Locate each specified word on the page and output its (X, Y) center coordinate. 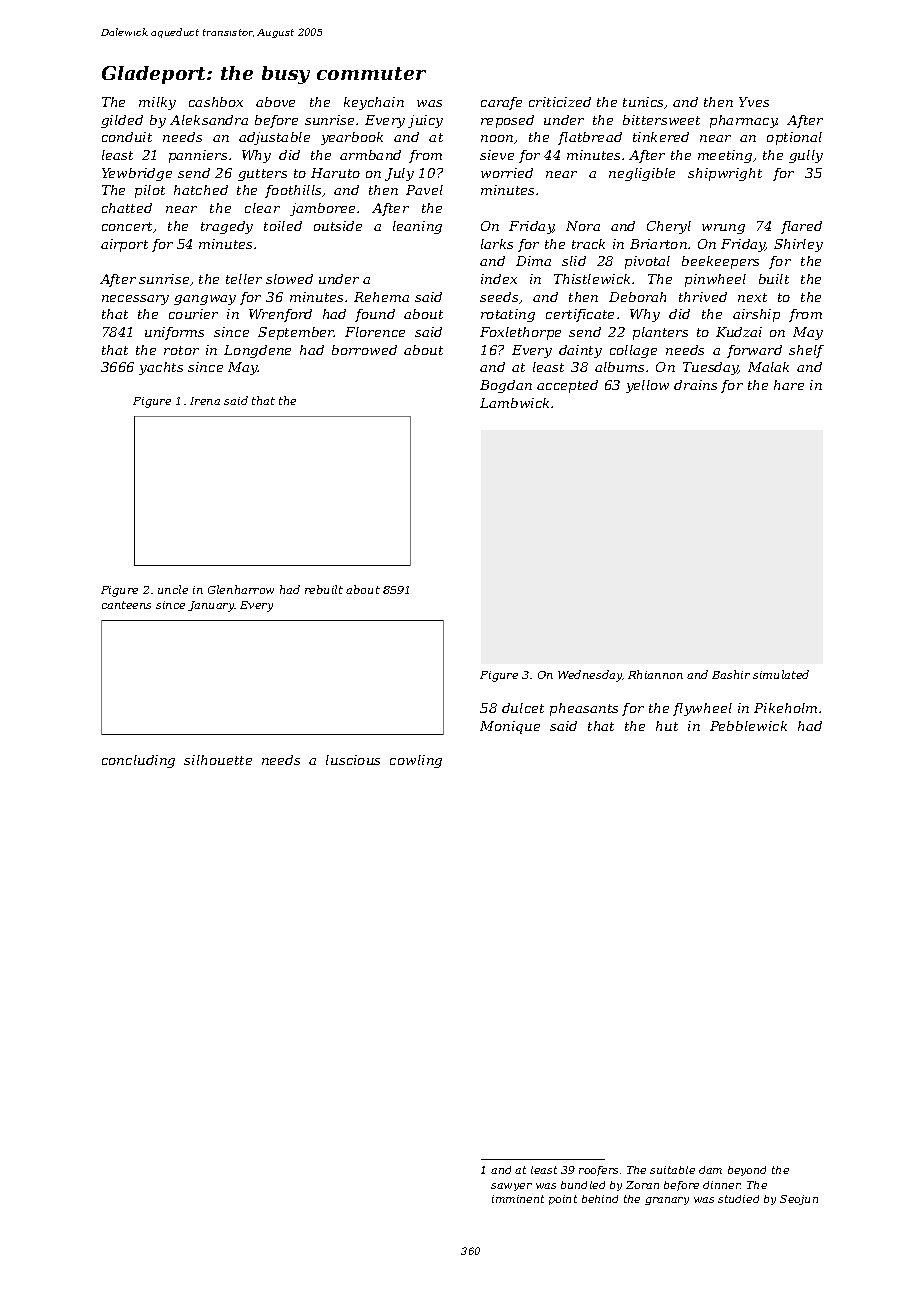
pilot (150, 191)
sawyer (511, 1187)
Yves (754, 102)
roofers (598, 1171)
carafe (501, 103)
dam (710, 1170)
